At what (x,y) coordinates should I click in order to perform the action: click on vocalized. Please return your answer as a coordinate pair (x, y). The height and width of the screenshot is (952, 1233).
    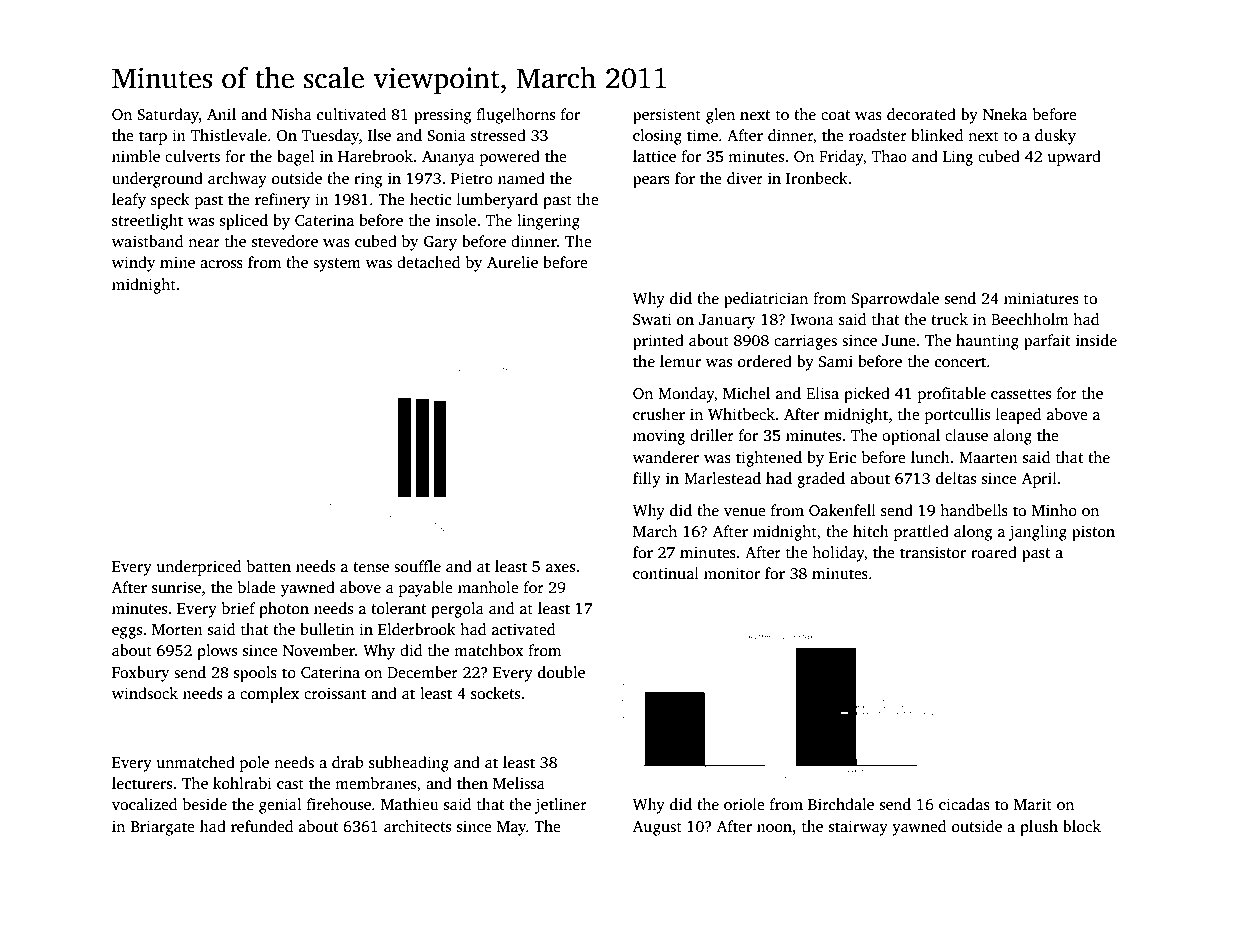
    Looking at the image, I should click on (144, 804).
